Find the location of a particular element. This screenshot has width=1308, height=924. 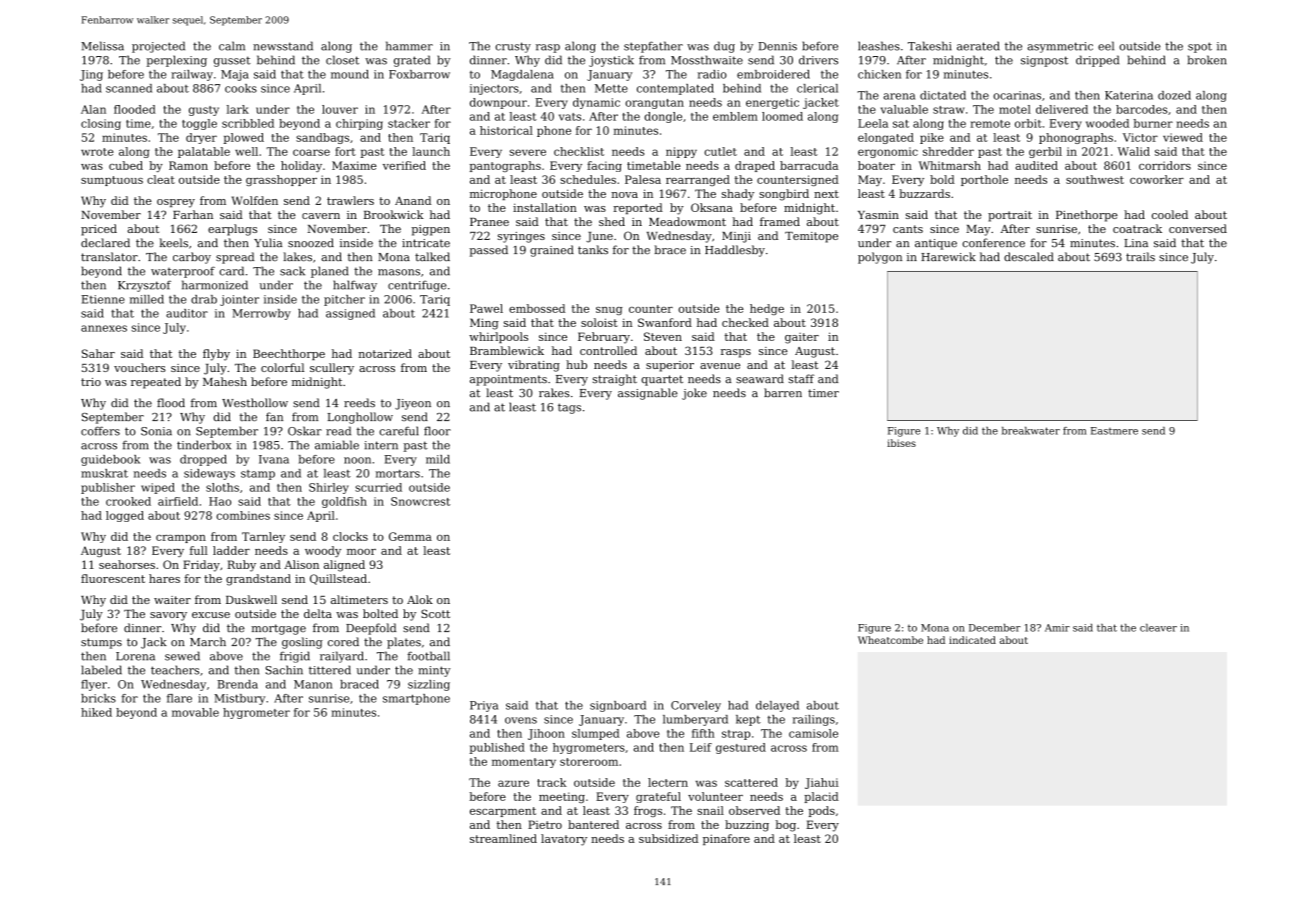

cubed is located at coordinates (126, 165).
